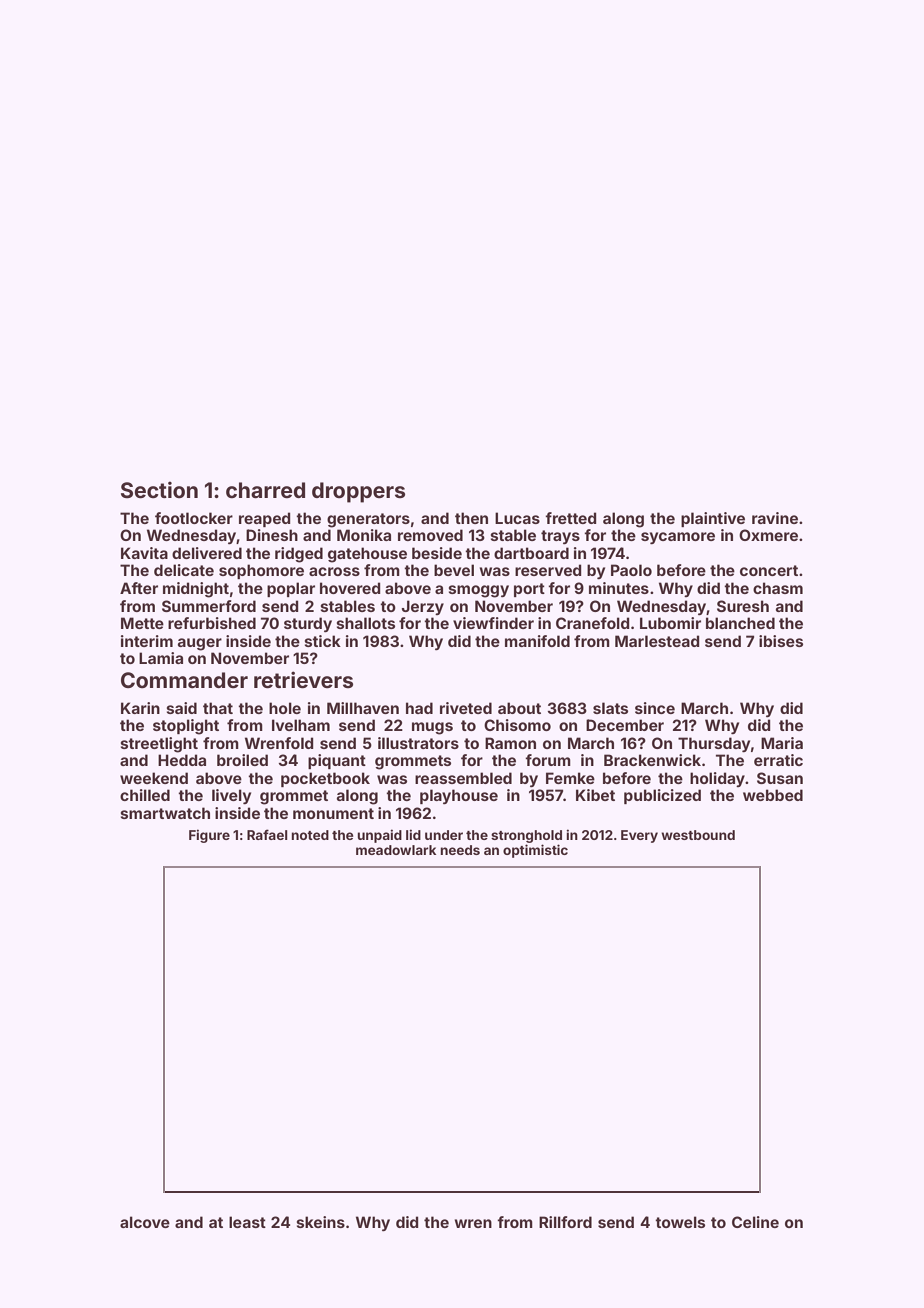 The image size is (924, 1308). Describe the element at coordinates (471, 518) in the image. I see `then` at that location.
